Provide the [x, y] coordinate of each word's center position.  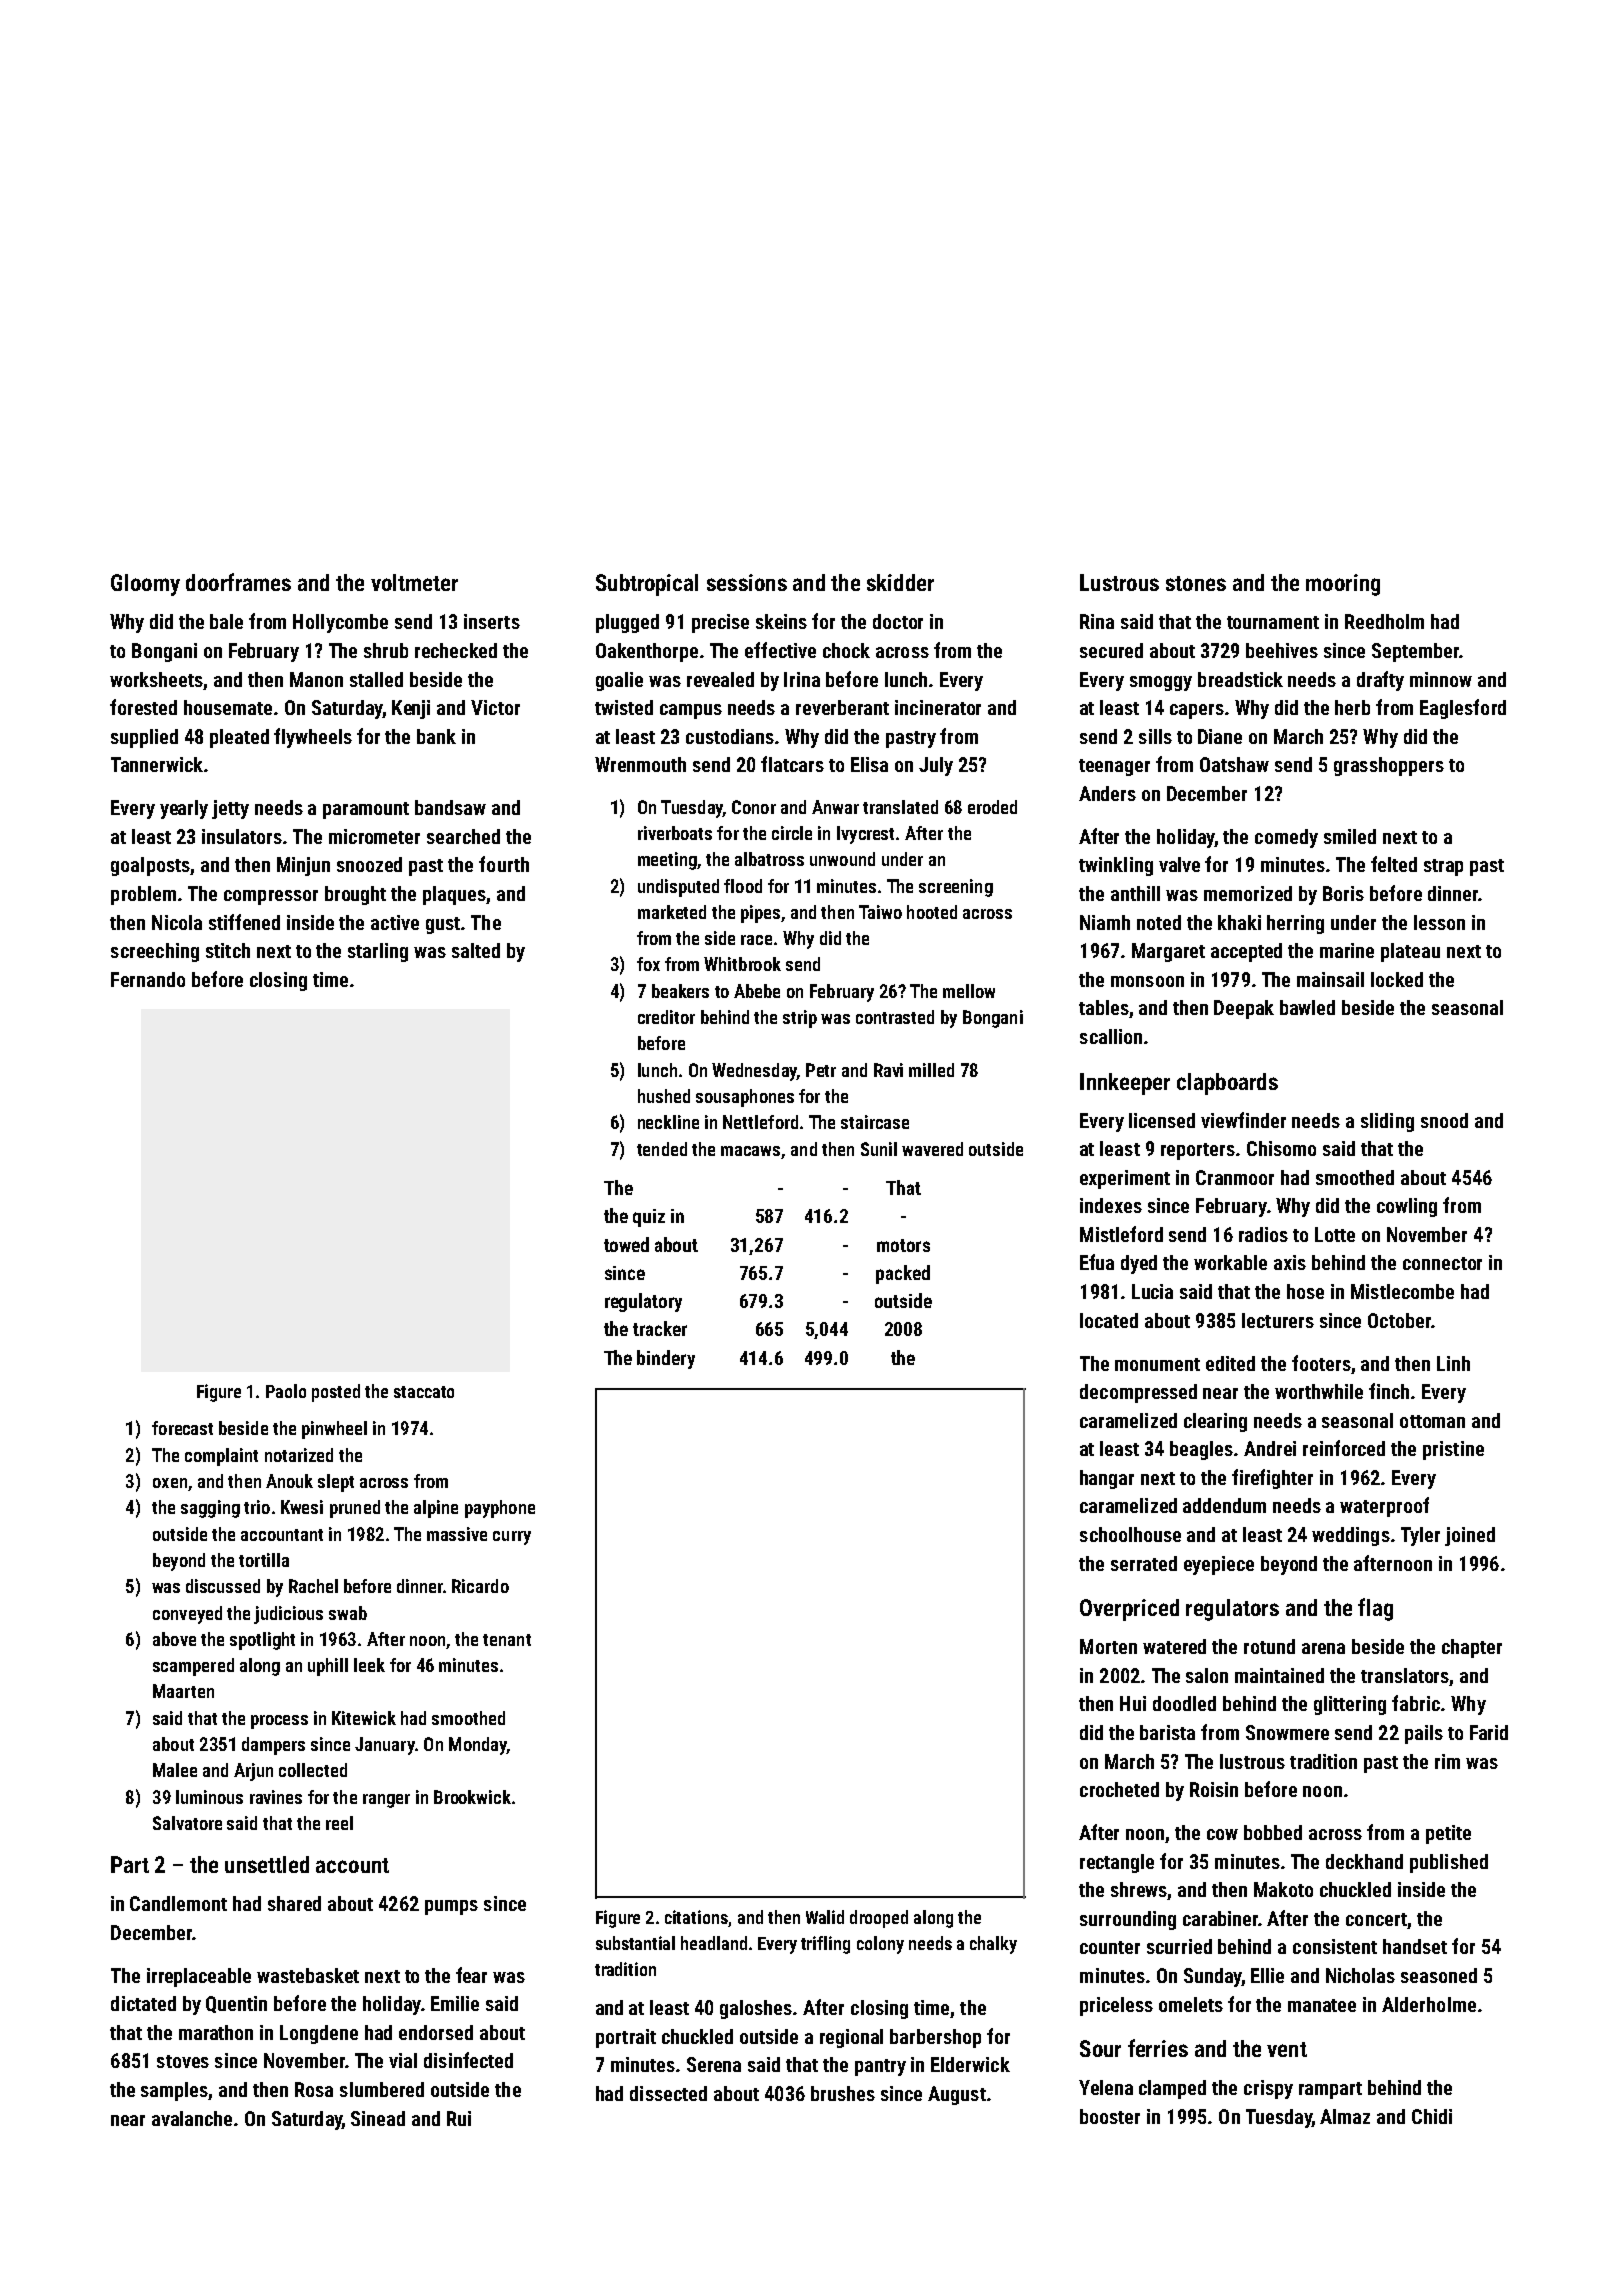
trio [257, 1507]
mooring [1343, 585]
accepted [1246, 952]
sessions [747, 582]
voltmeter [414, 582]
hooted [932, 912]
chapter [1472, 1648]
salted [476, 950]
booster [1110, 2116]
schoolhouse [1130, 1534]
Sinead [378, 2118]
